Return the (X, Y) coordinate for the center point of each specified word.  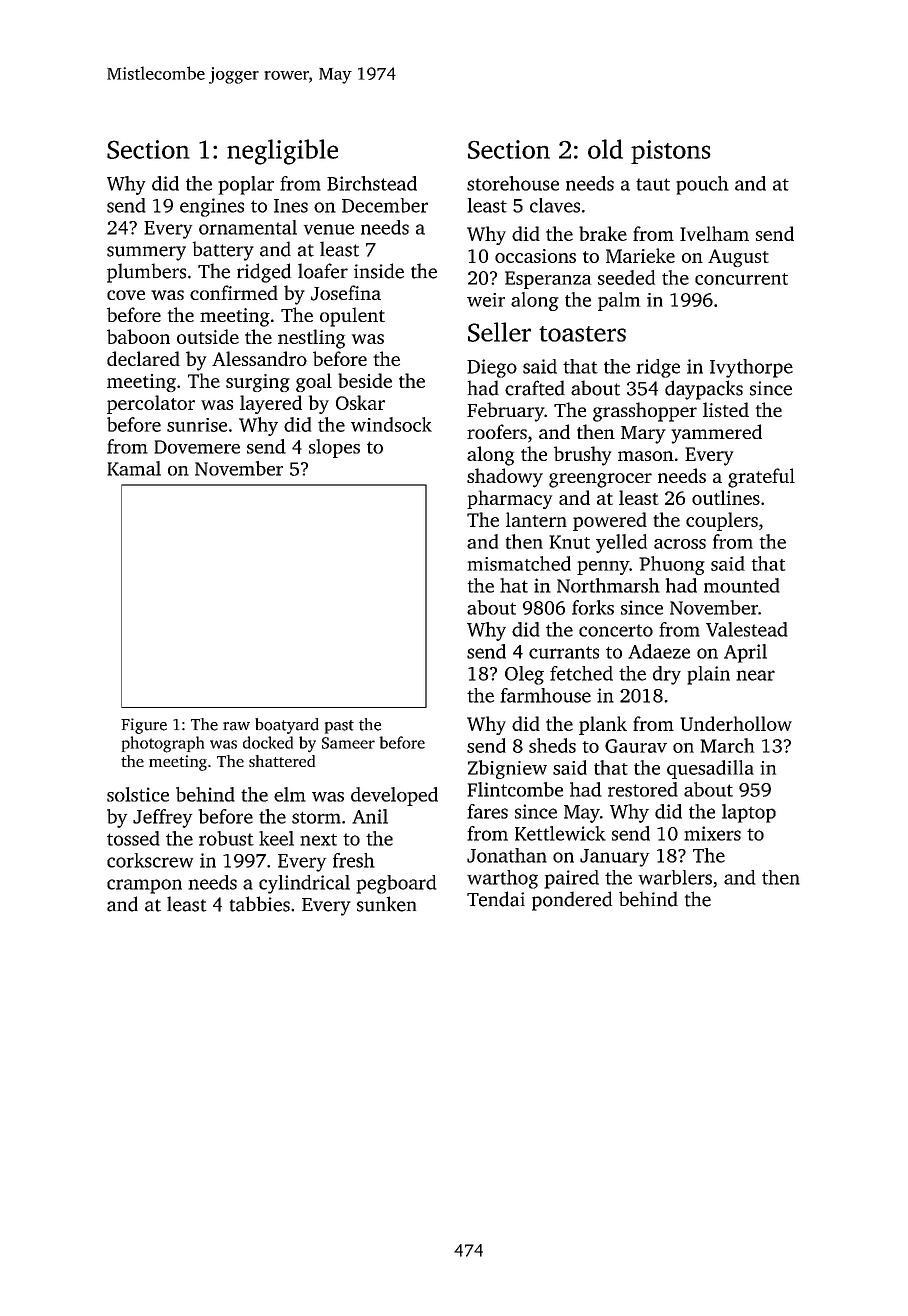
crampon (144, 886)
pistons (671, 152)
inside (379, 271)
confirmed (234, 292)
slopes (334, 448)
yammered (716, 434)
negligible (282, 152)
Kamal (134, 468)
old (605, 149)
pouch (702, 185)
